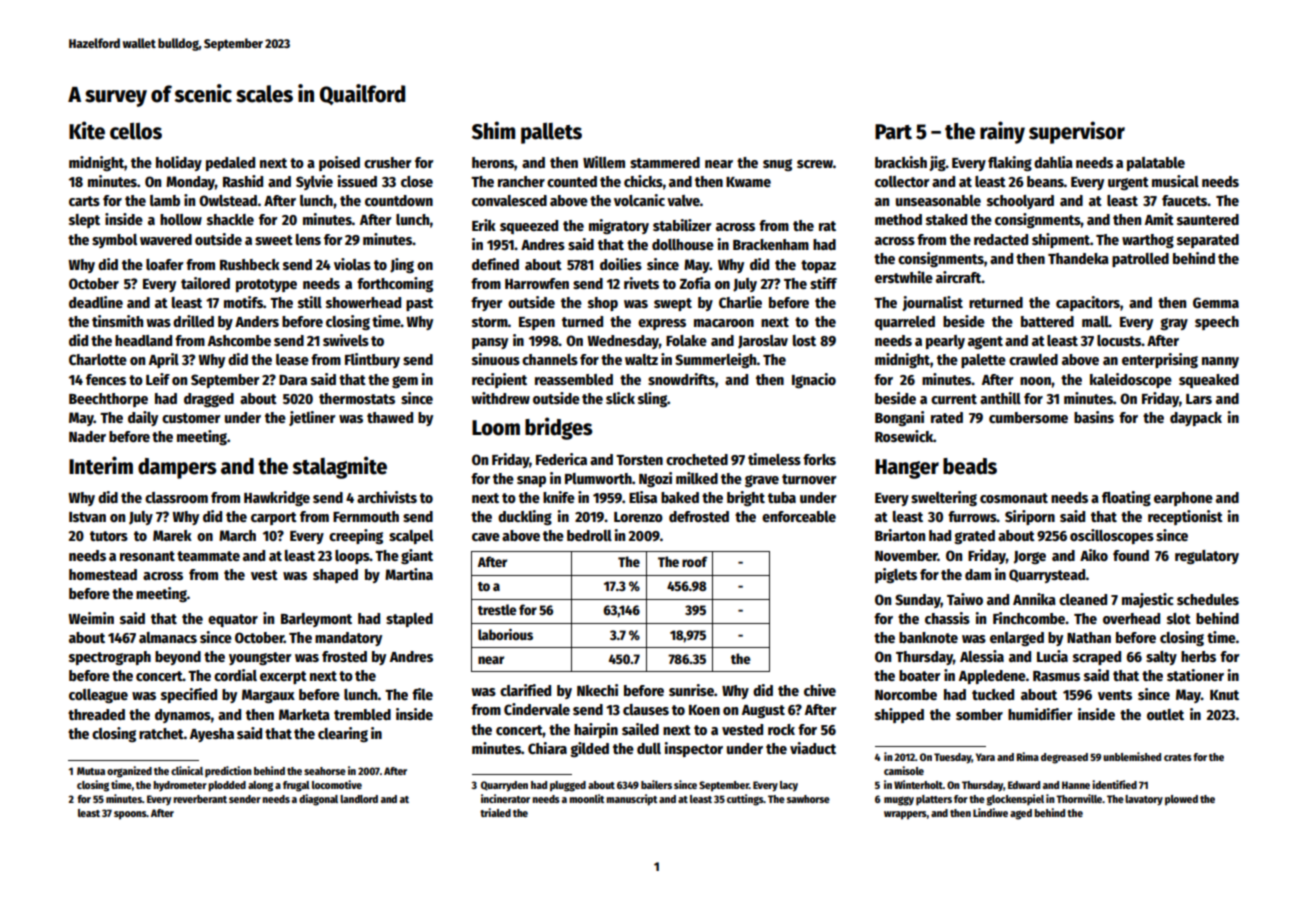  Describe the element at coordinates (91, 618) in the image. I see `Weimin` at that location.
